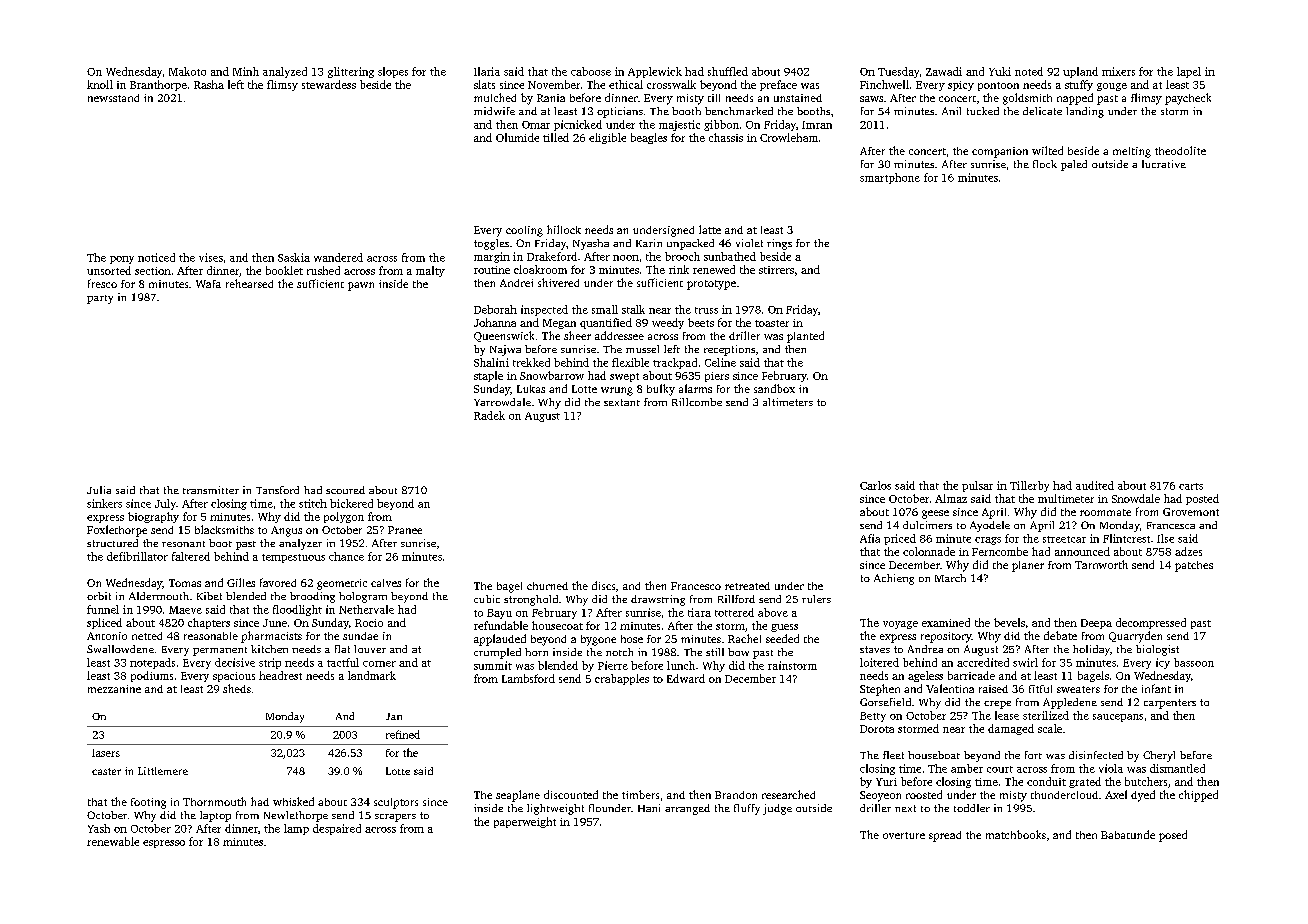 The width and height of the page is (1308, 924). What do you see at coordinates (776, 270) in the page?
I see `stirrers` at bounding box center [776, 270].
